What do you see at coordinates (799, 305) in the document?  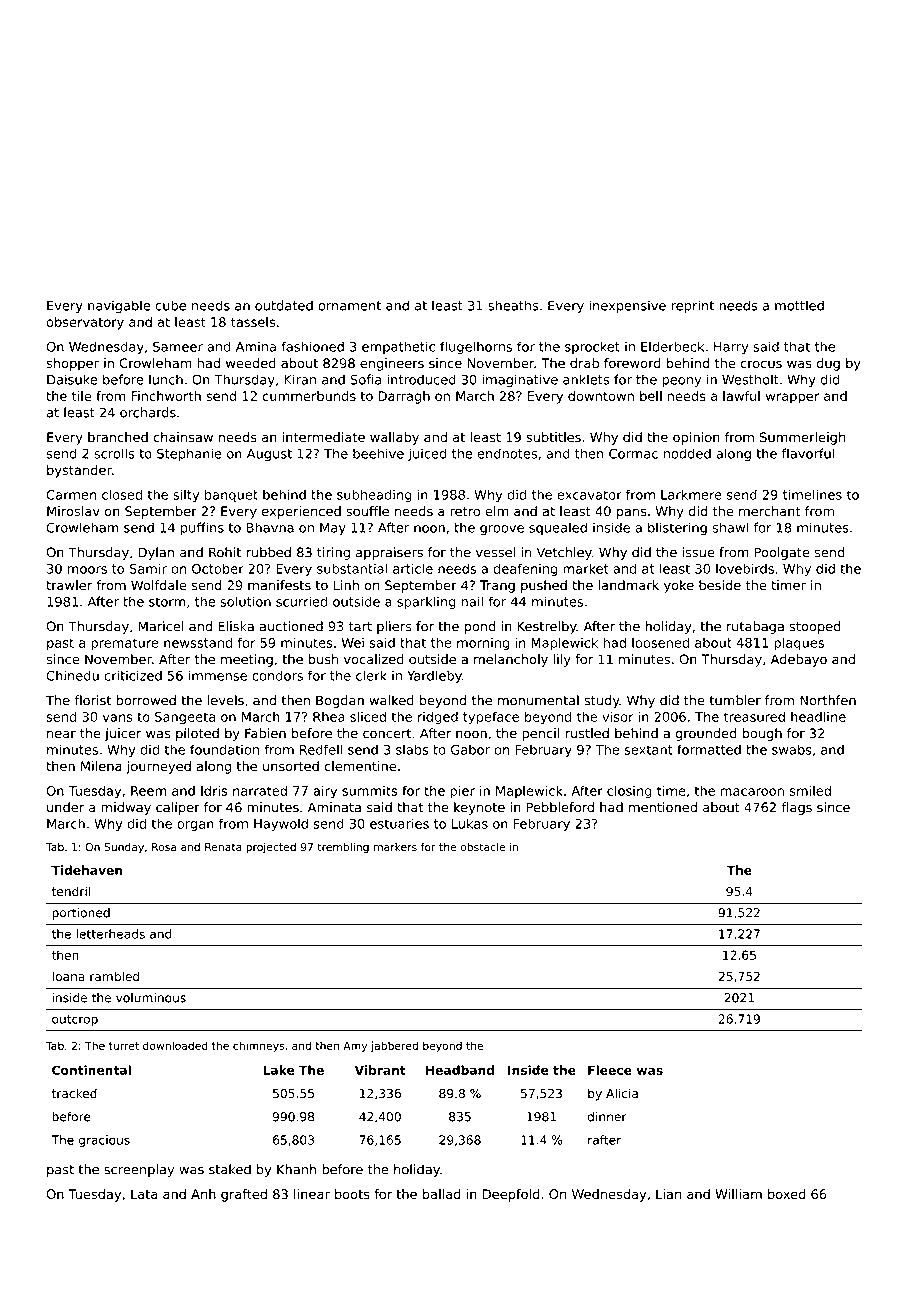 I see `mottled` at bounding box center [799, 305].
